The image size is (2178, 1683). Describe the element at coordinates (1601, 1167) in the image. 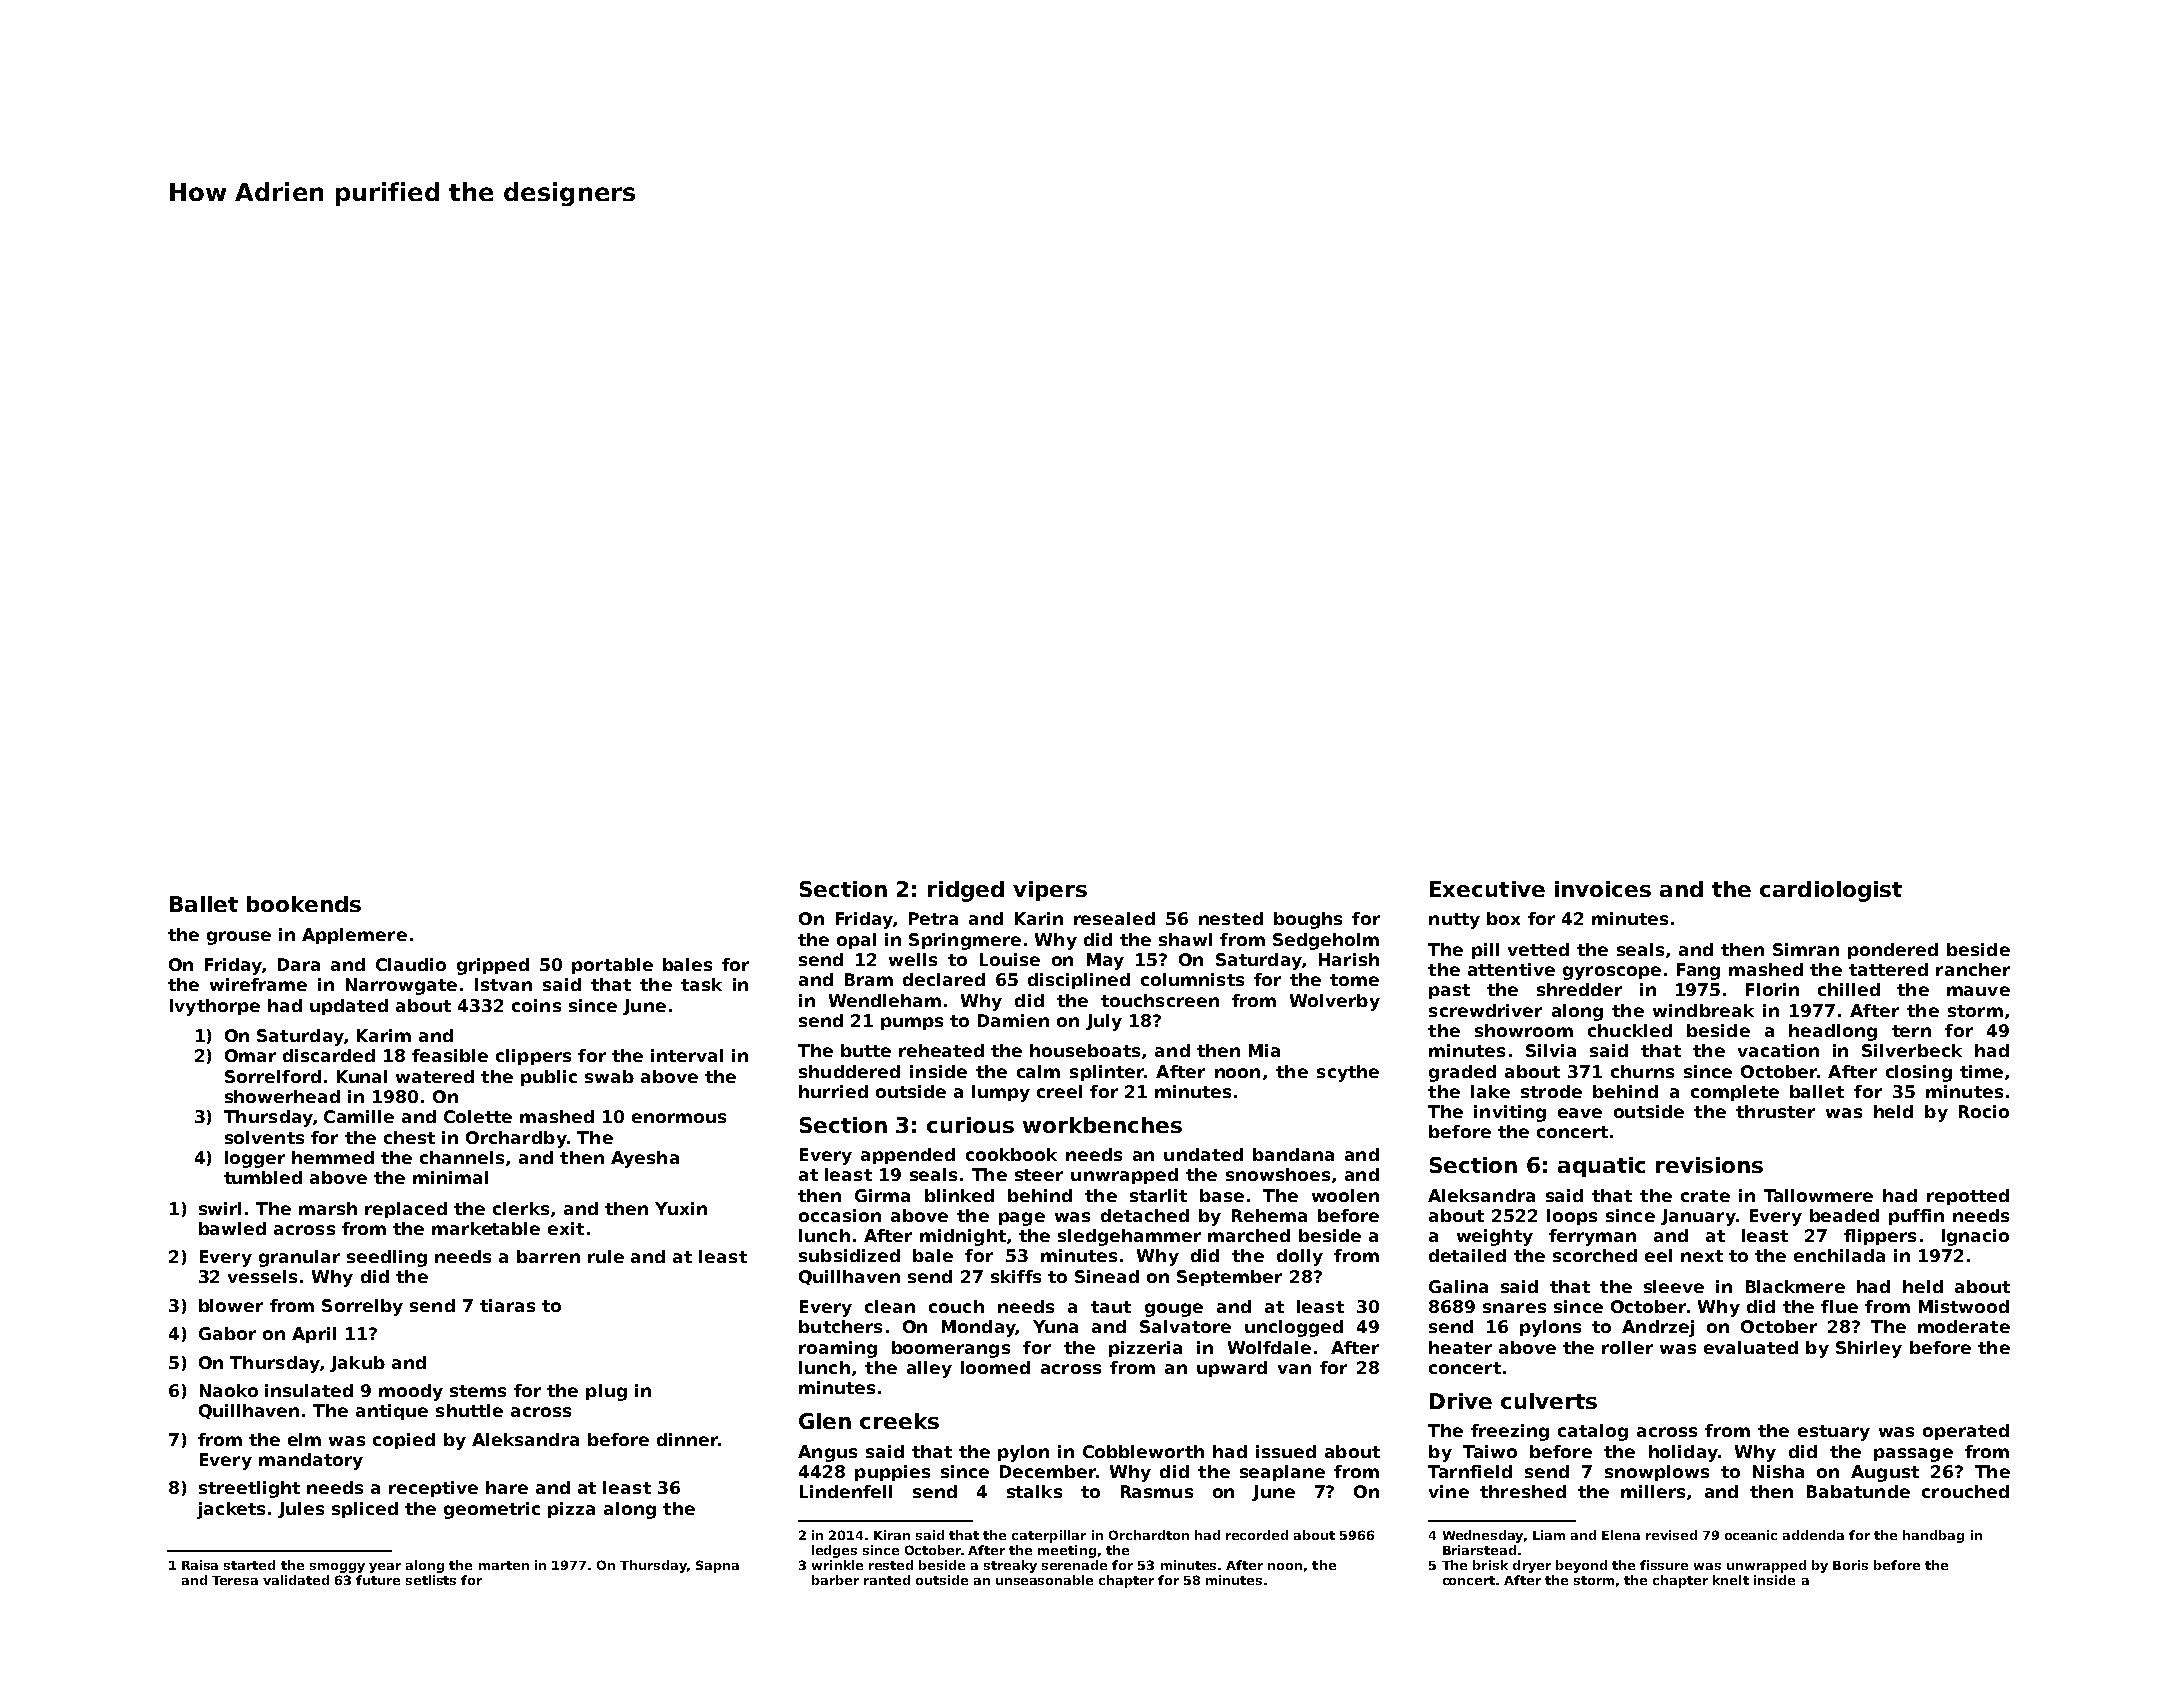

I see `aquatic` at that location.
